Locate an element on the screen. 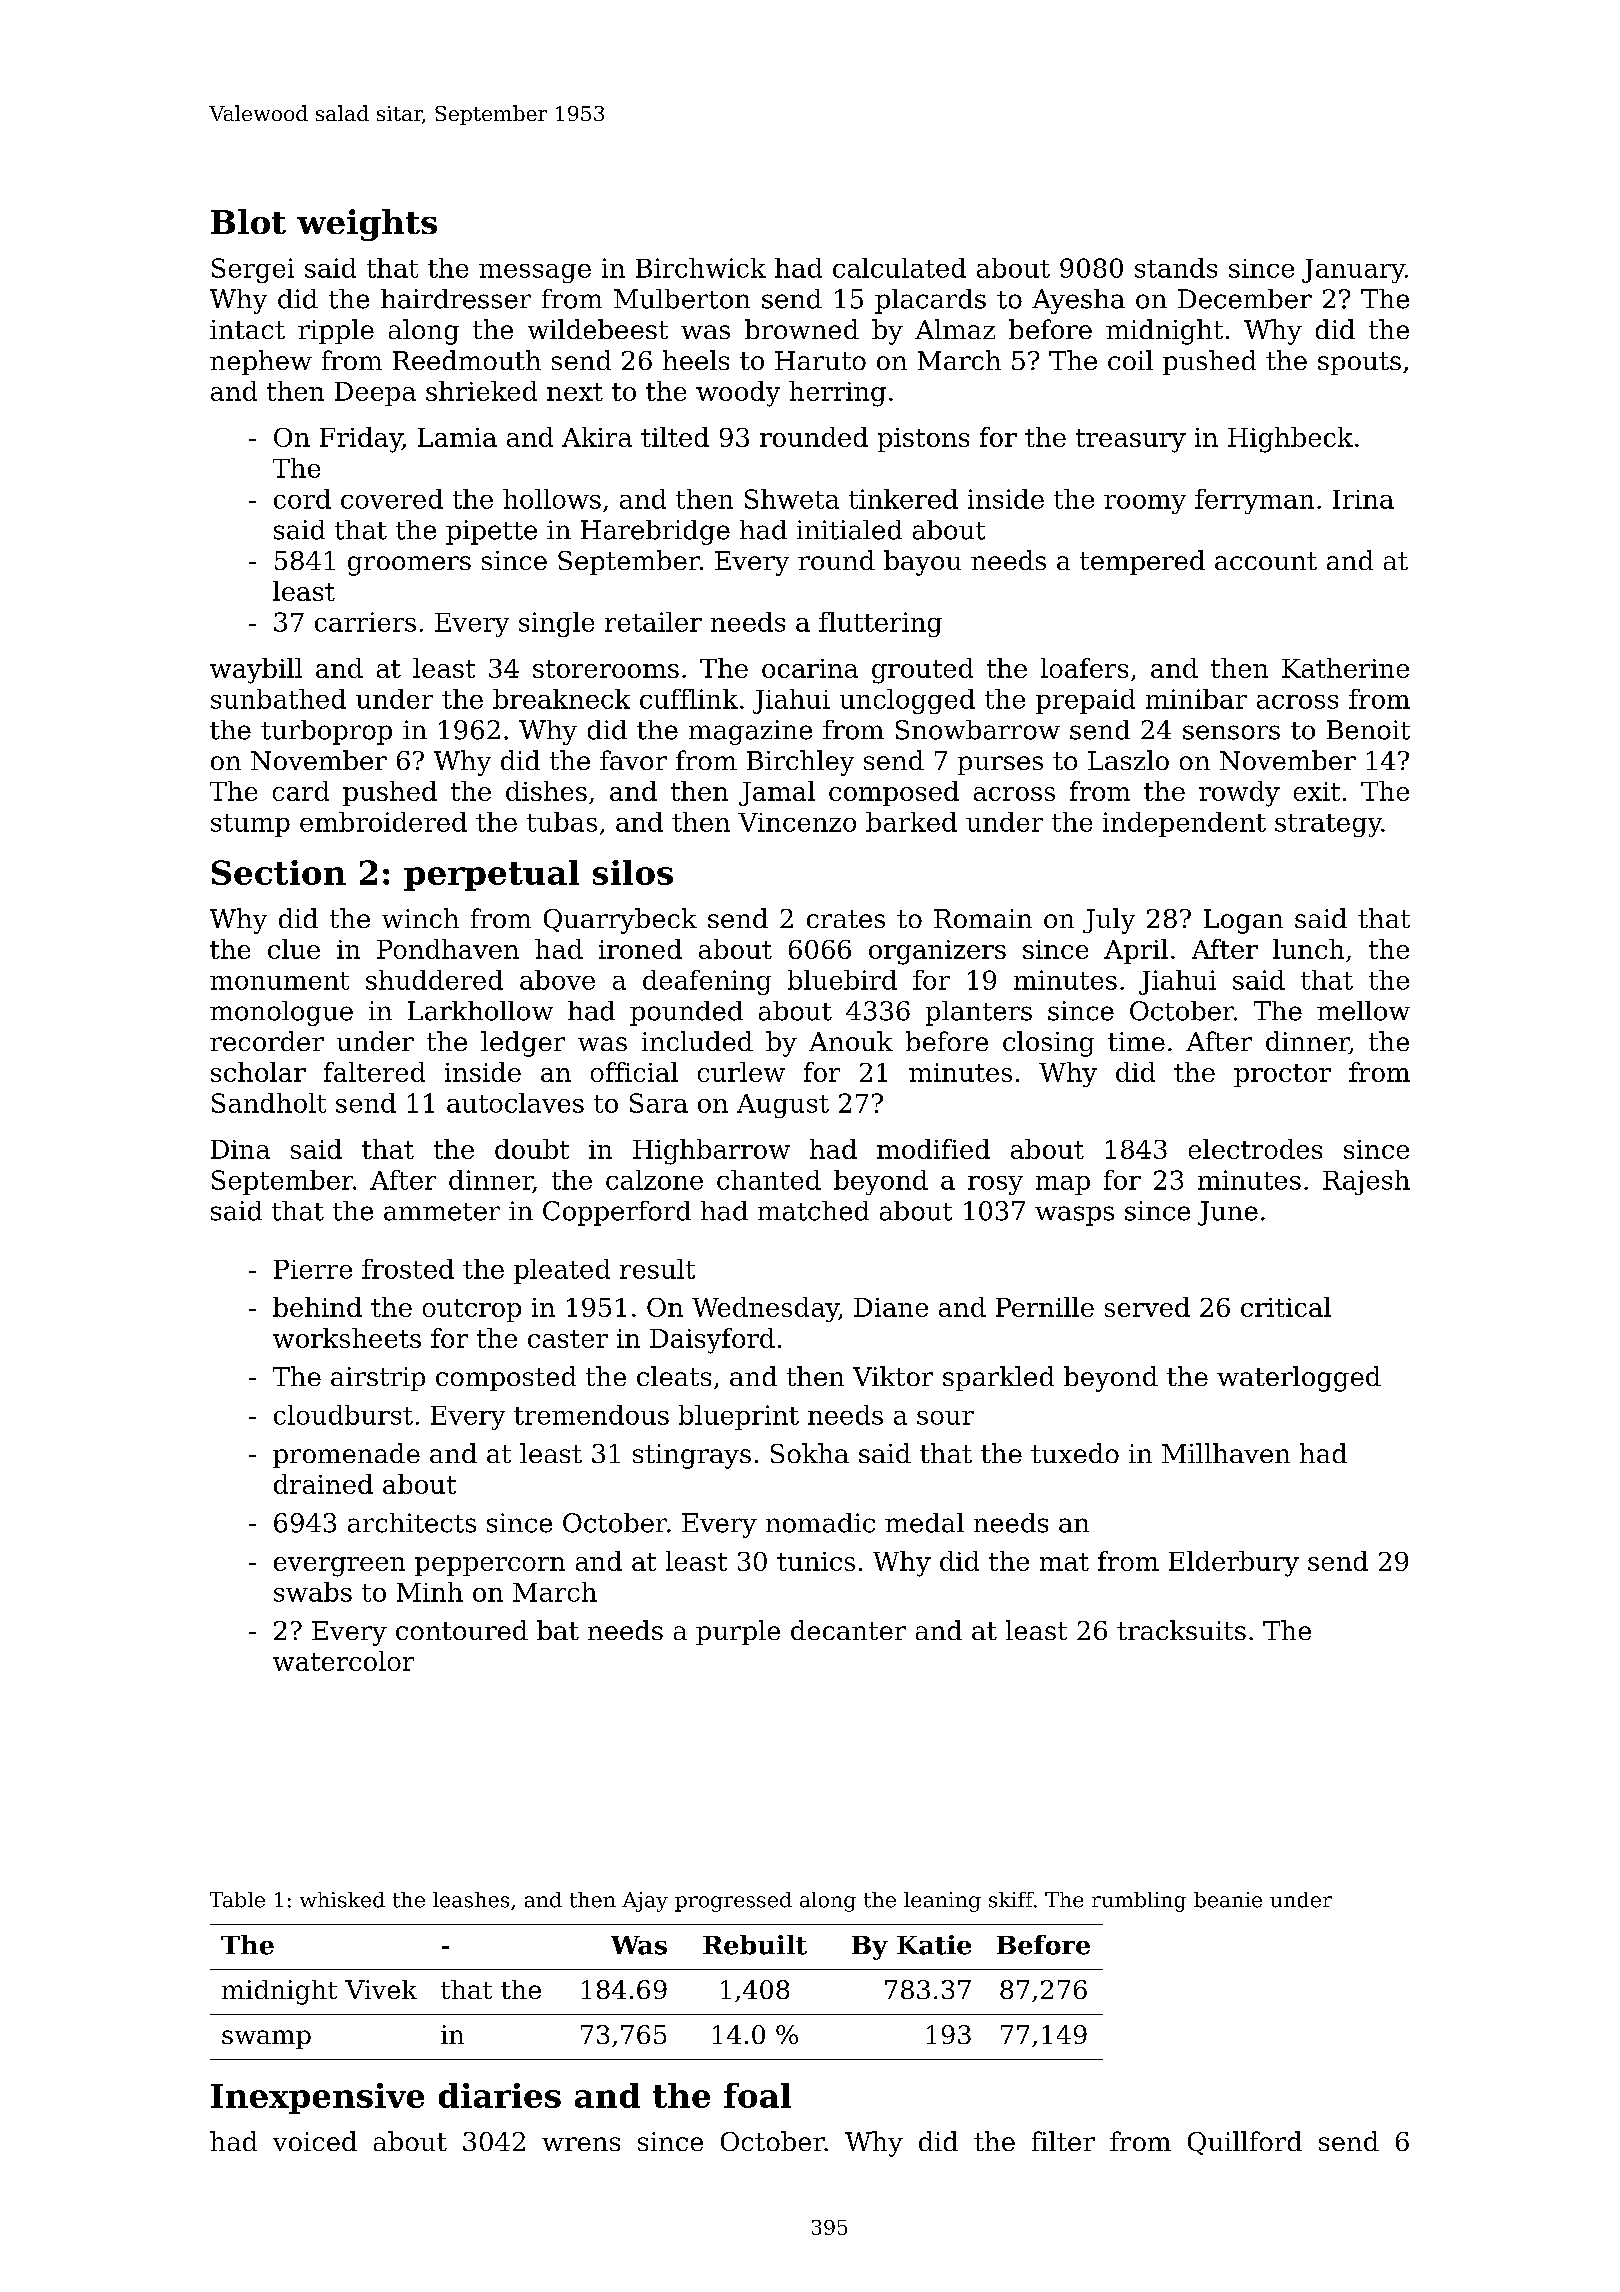 The image size is (1620, 2292). June is located at coordinates (1228, 1213).
